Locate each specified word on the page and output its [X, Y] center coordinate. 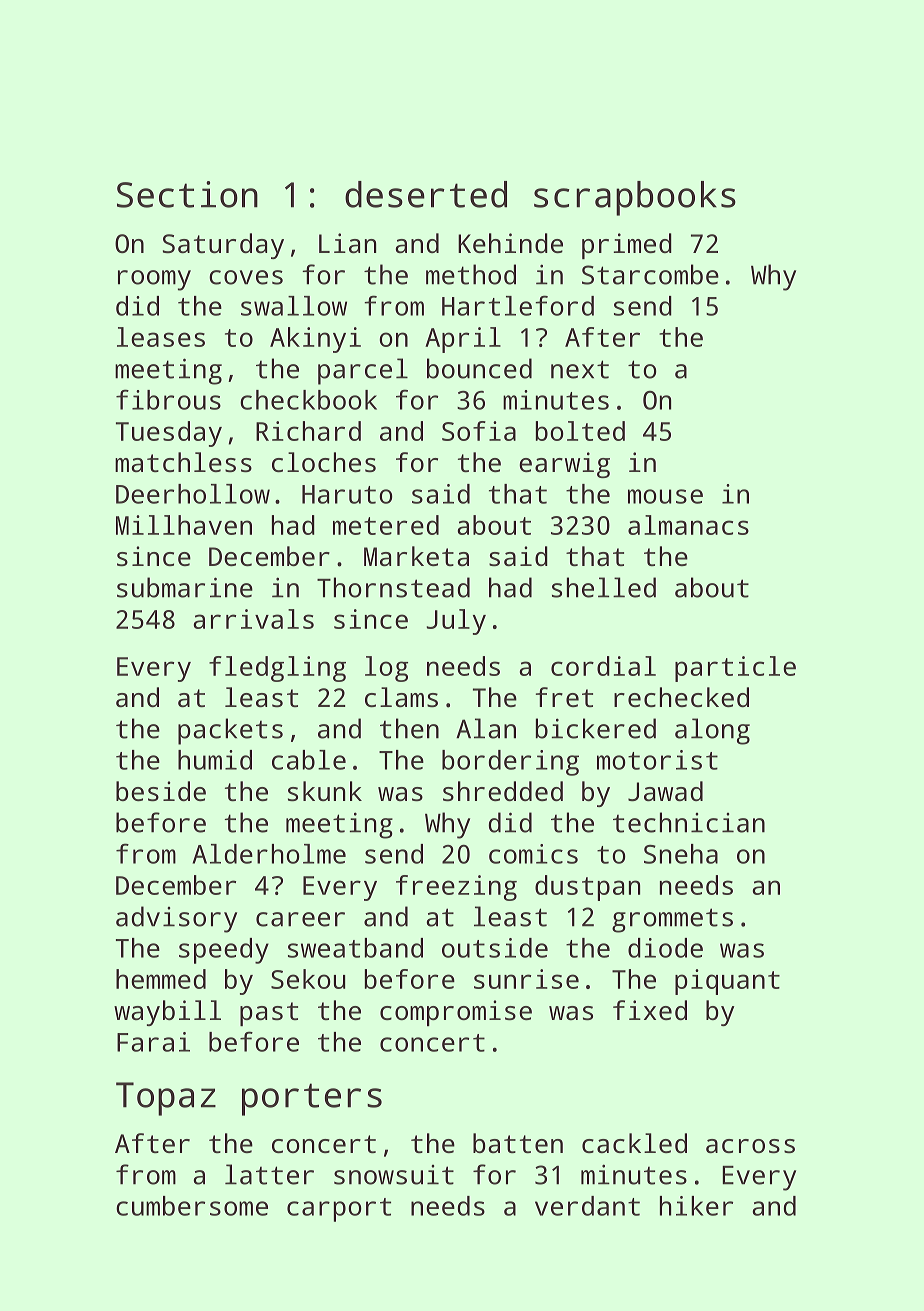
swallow [294, 306]
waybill [167, 1013]
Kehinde [510, 243]
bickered [595, 728]
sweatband [355, 948]
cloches [324, 462]
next [580, 369]
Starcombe [650, 274]
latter [269, 1174]
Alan [486, 728]
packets [230, 731]
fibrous [168, 399]
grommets [672, 920]
